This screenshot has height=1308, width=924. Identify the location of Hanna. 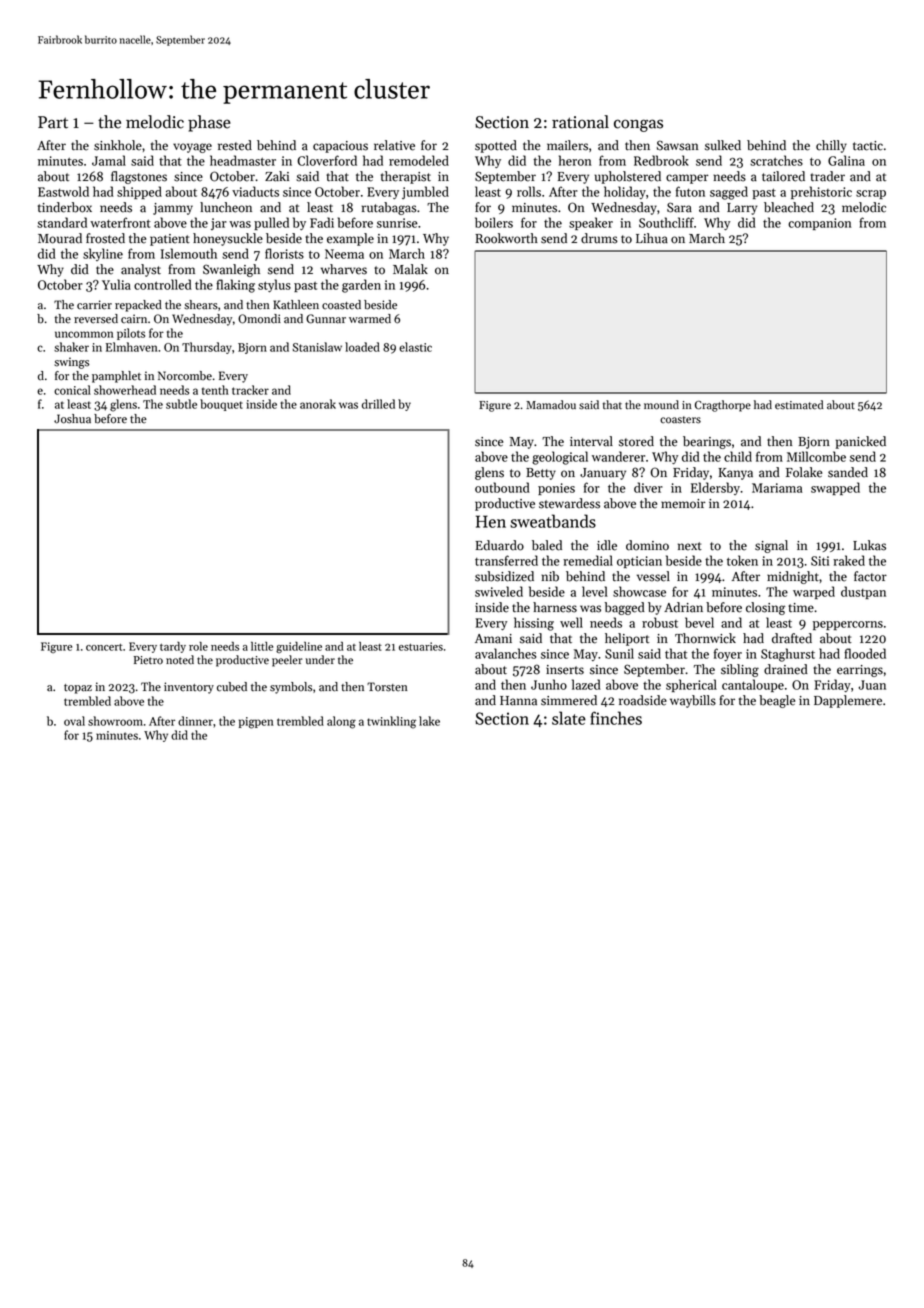
(518, 701).
